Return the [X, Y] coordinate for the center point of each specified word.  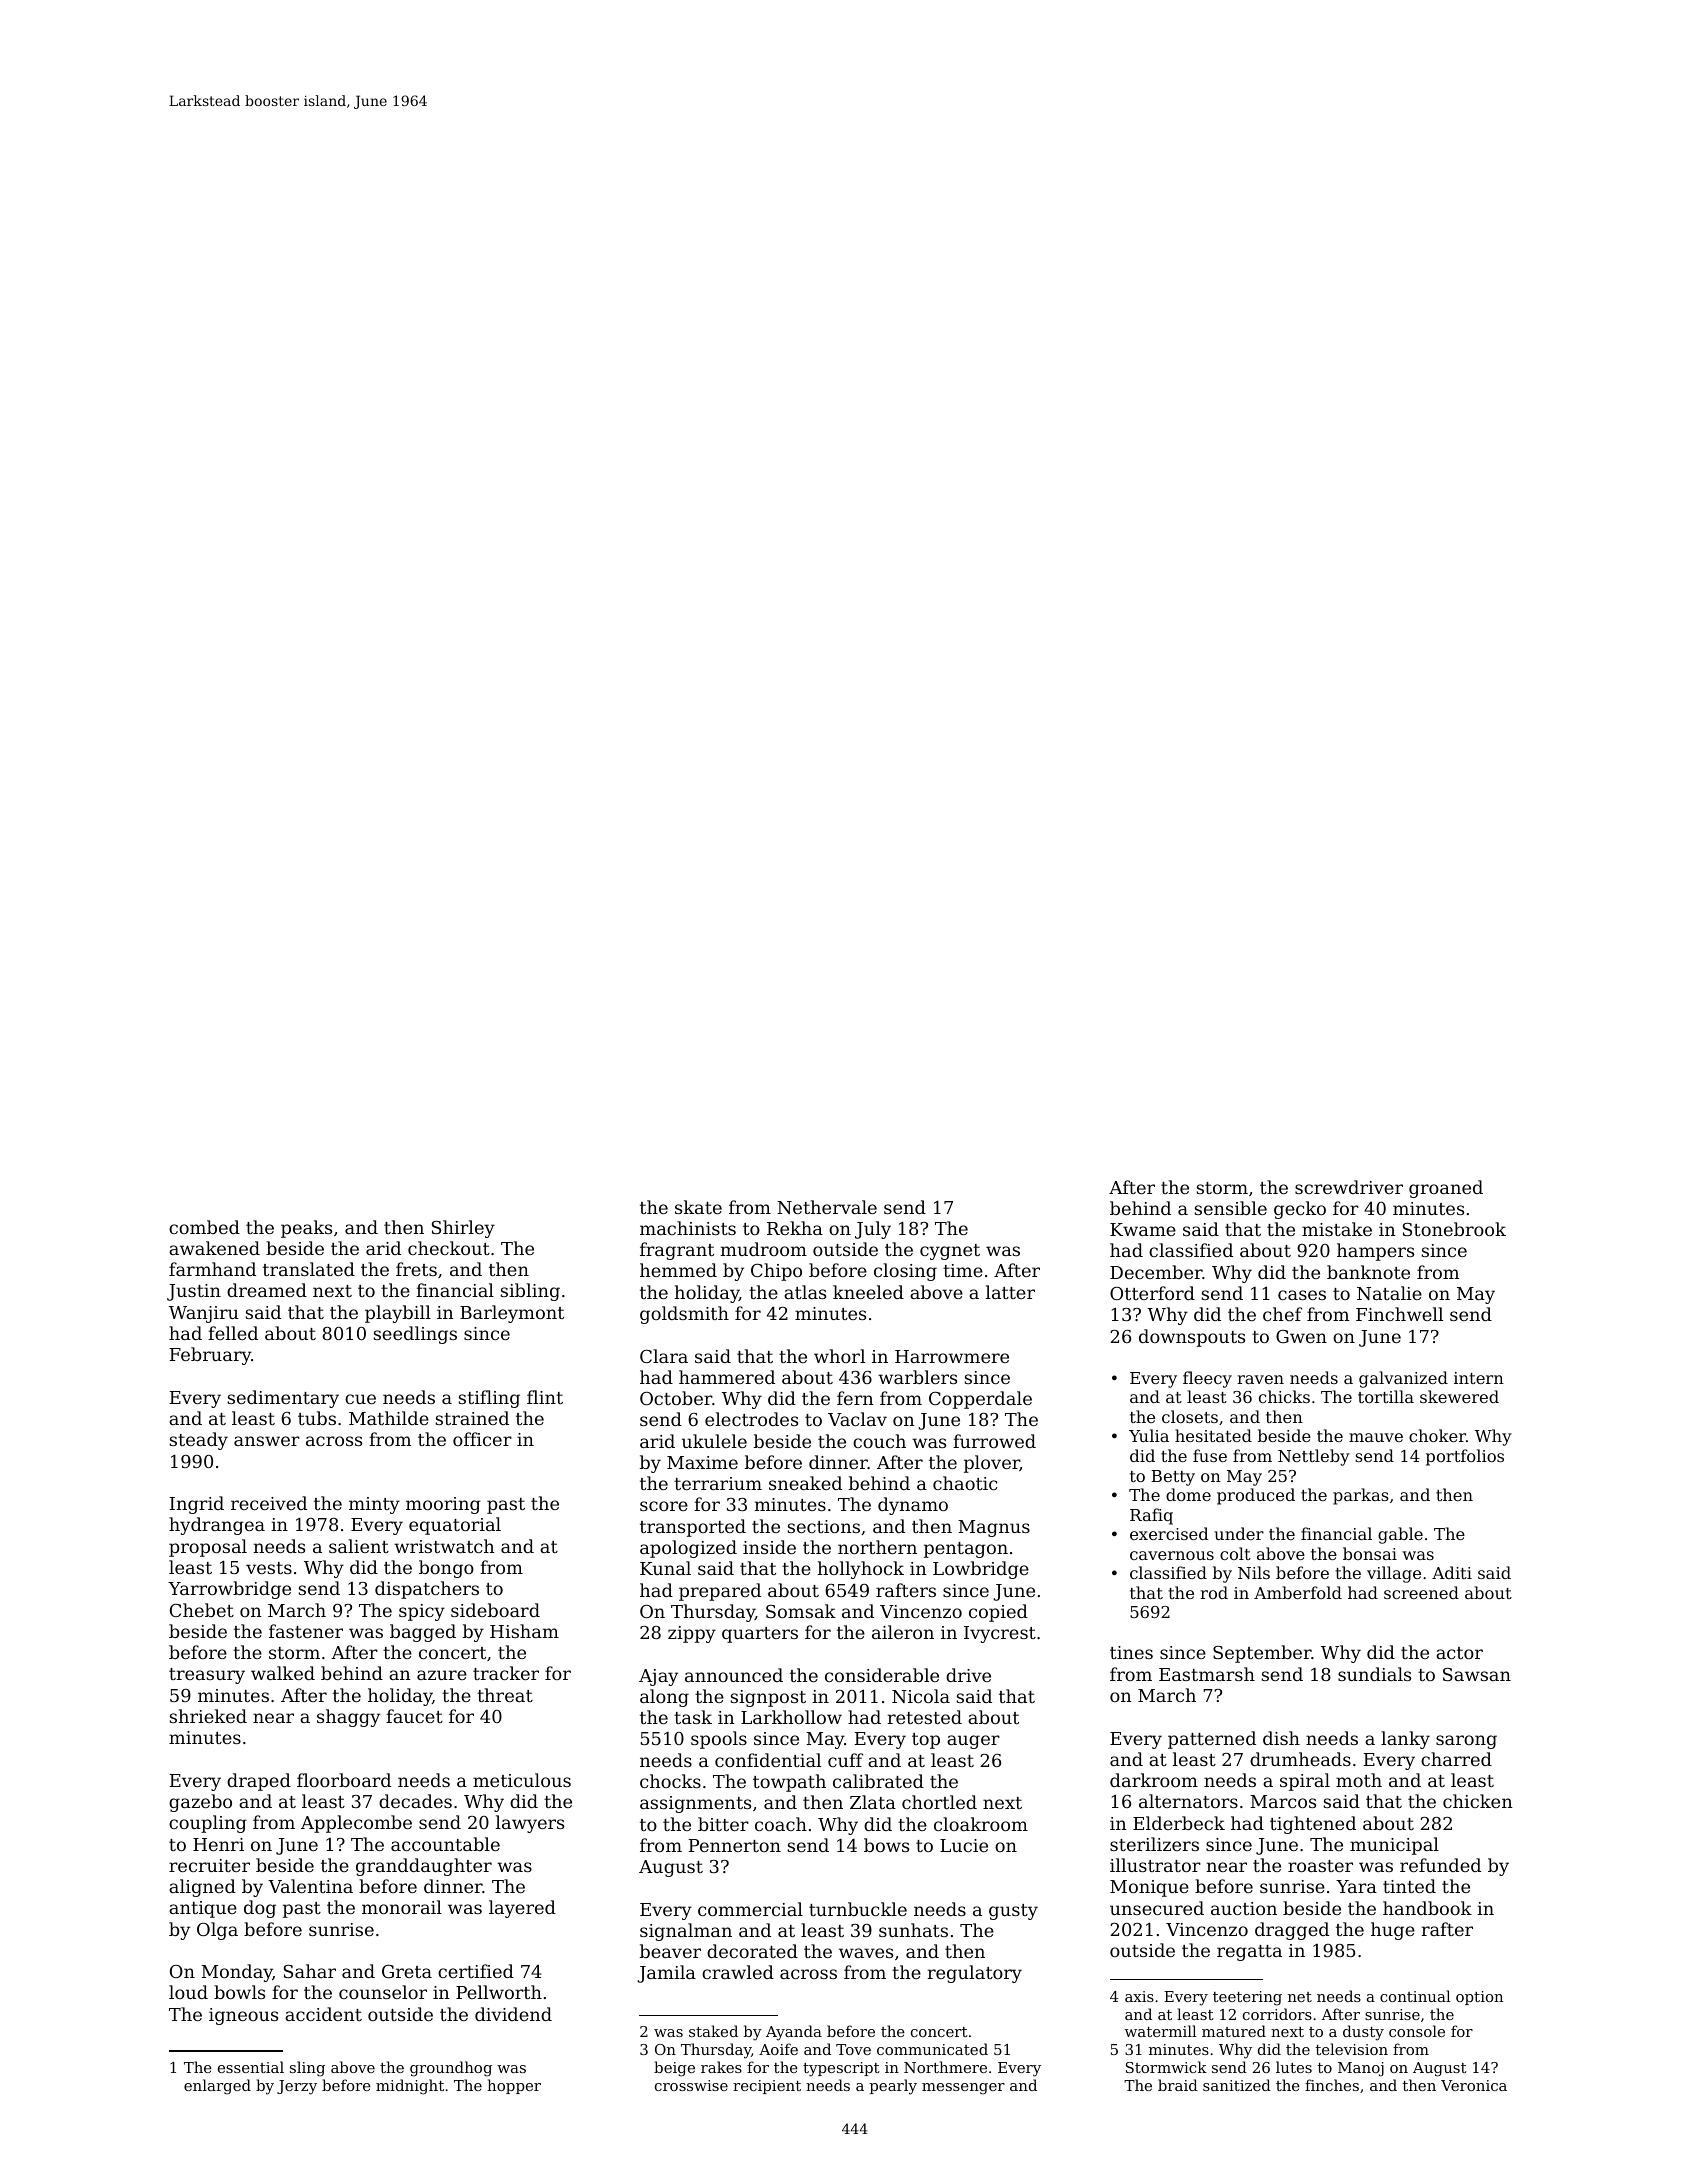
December [1156, 1272]
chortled [939, 1802]
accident [323, 2014]
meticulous [522, 1780]
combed [204, 1227]
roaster [1320, 1866]
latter [1010, 1292]
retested [925, 1717]
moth [1359, 1780]
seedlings [415, 1335]
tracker [506, 1673]
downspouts [1192, 1338]
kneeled [868, 1292]
